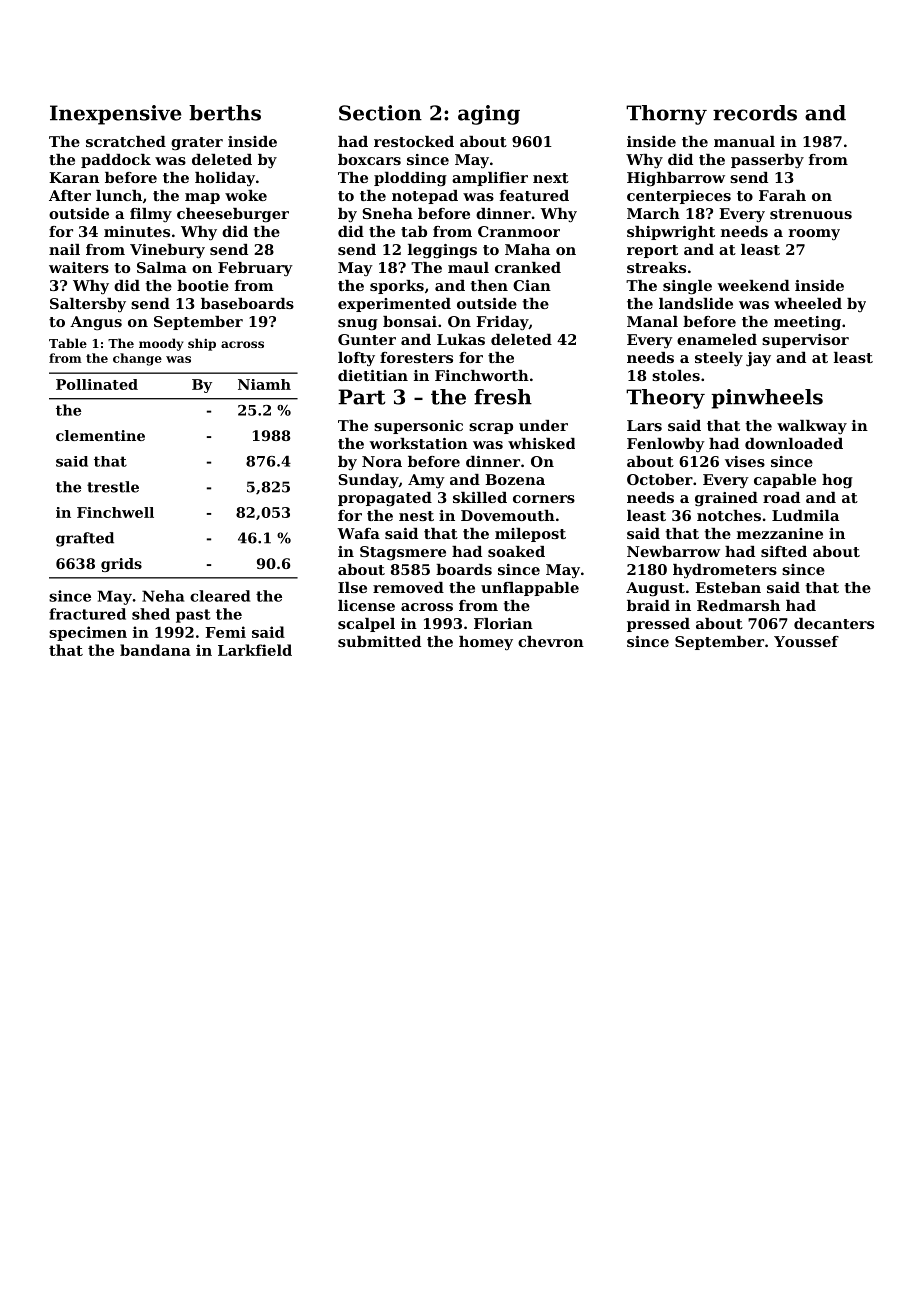 Image resolution: width=924 pixels, height=1308 pixels. Describe the element at coordinates (745, 461) in the screenshot. I see `vises` at that location.
